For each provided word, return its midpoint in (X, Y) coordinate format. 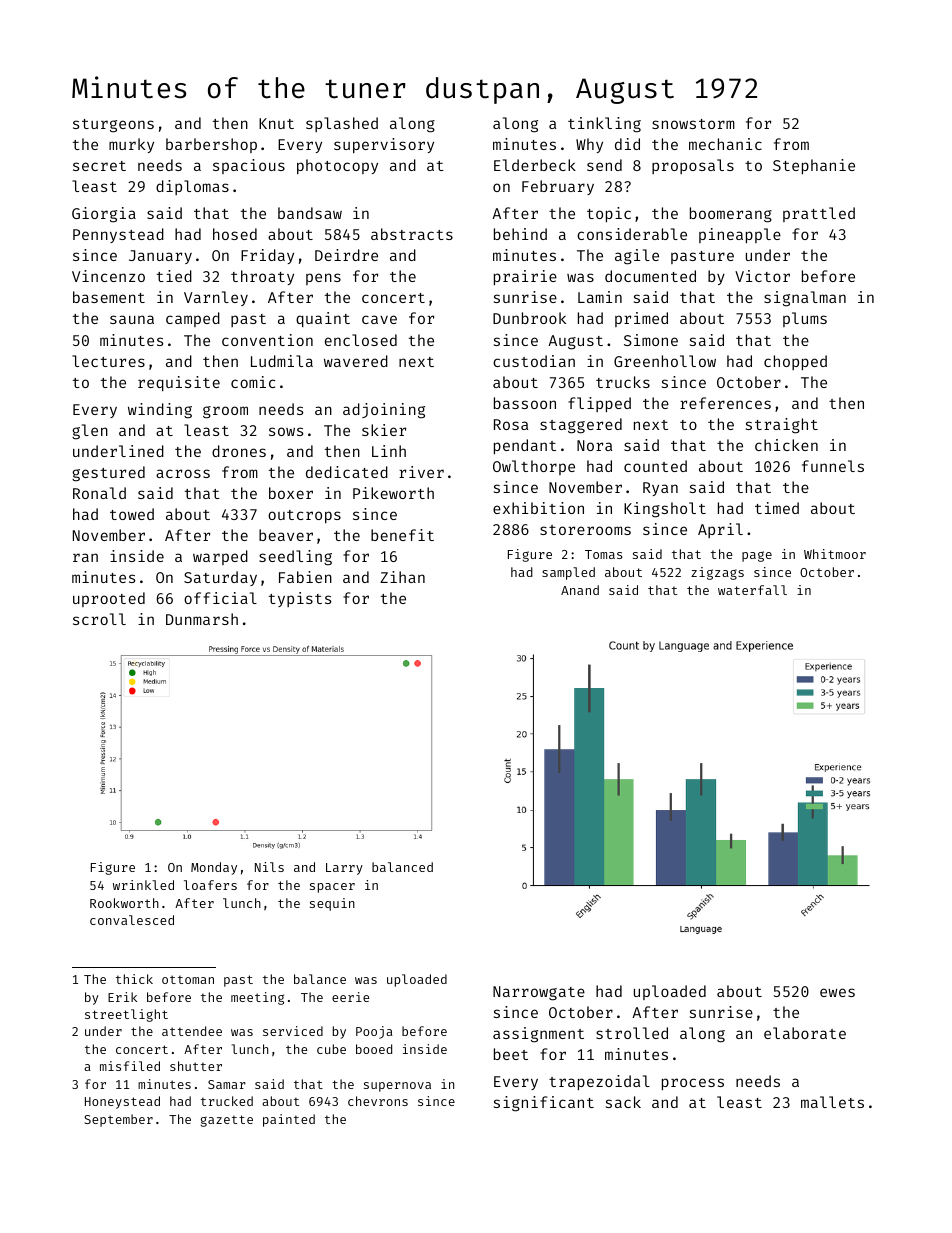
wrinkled (143, 885)
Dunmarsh (202, 619)
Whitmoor (835, 554)
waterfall (752, 590)
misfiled (130, 1066)
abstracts (412, 234)
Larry (344, 869)
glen (90, 432)
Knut (276, 123)
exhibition (538, 508)
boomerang (731, 215)
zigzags (717, 573)
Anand (580, 590)
